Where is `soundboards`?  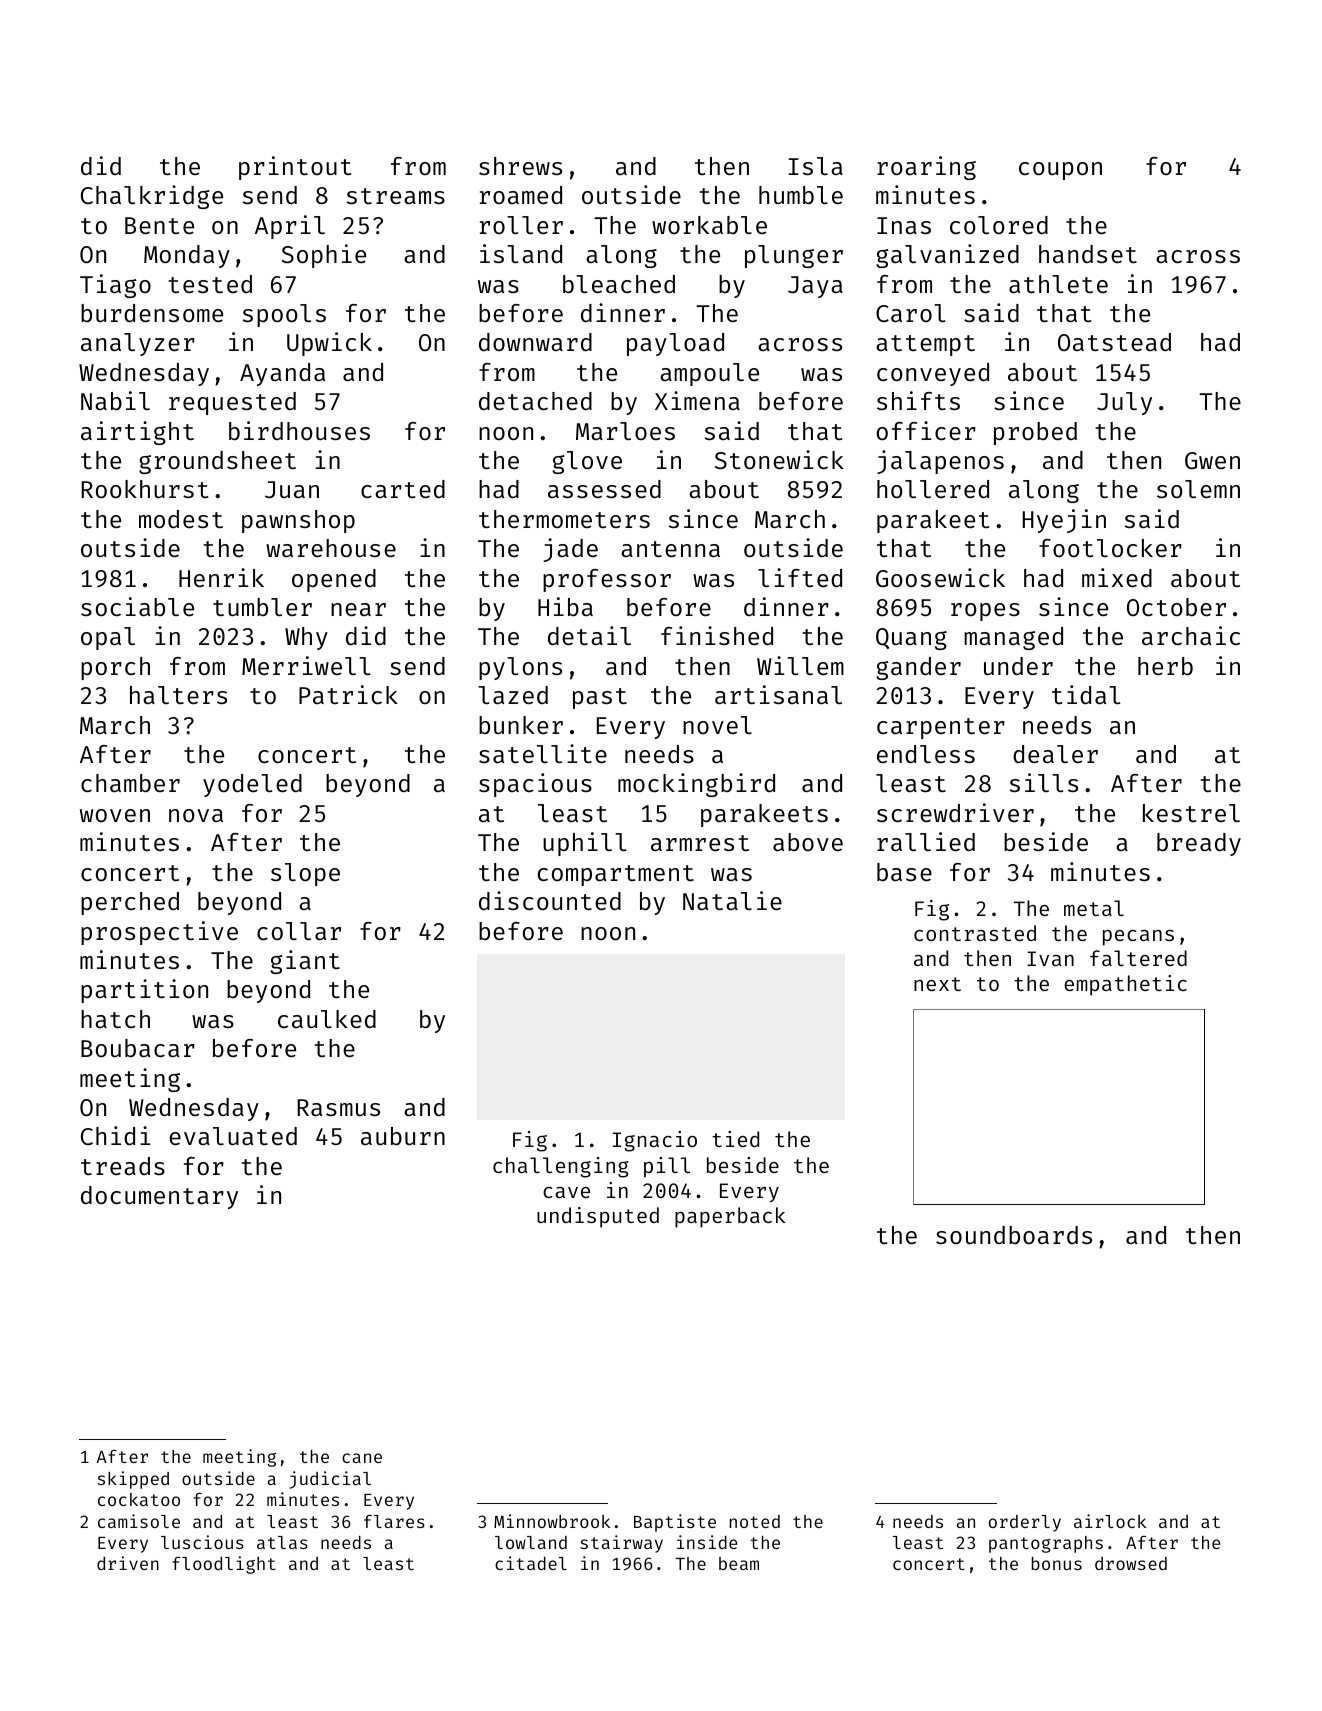
soundboards is located at coordinates (1014, 1235).
